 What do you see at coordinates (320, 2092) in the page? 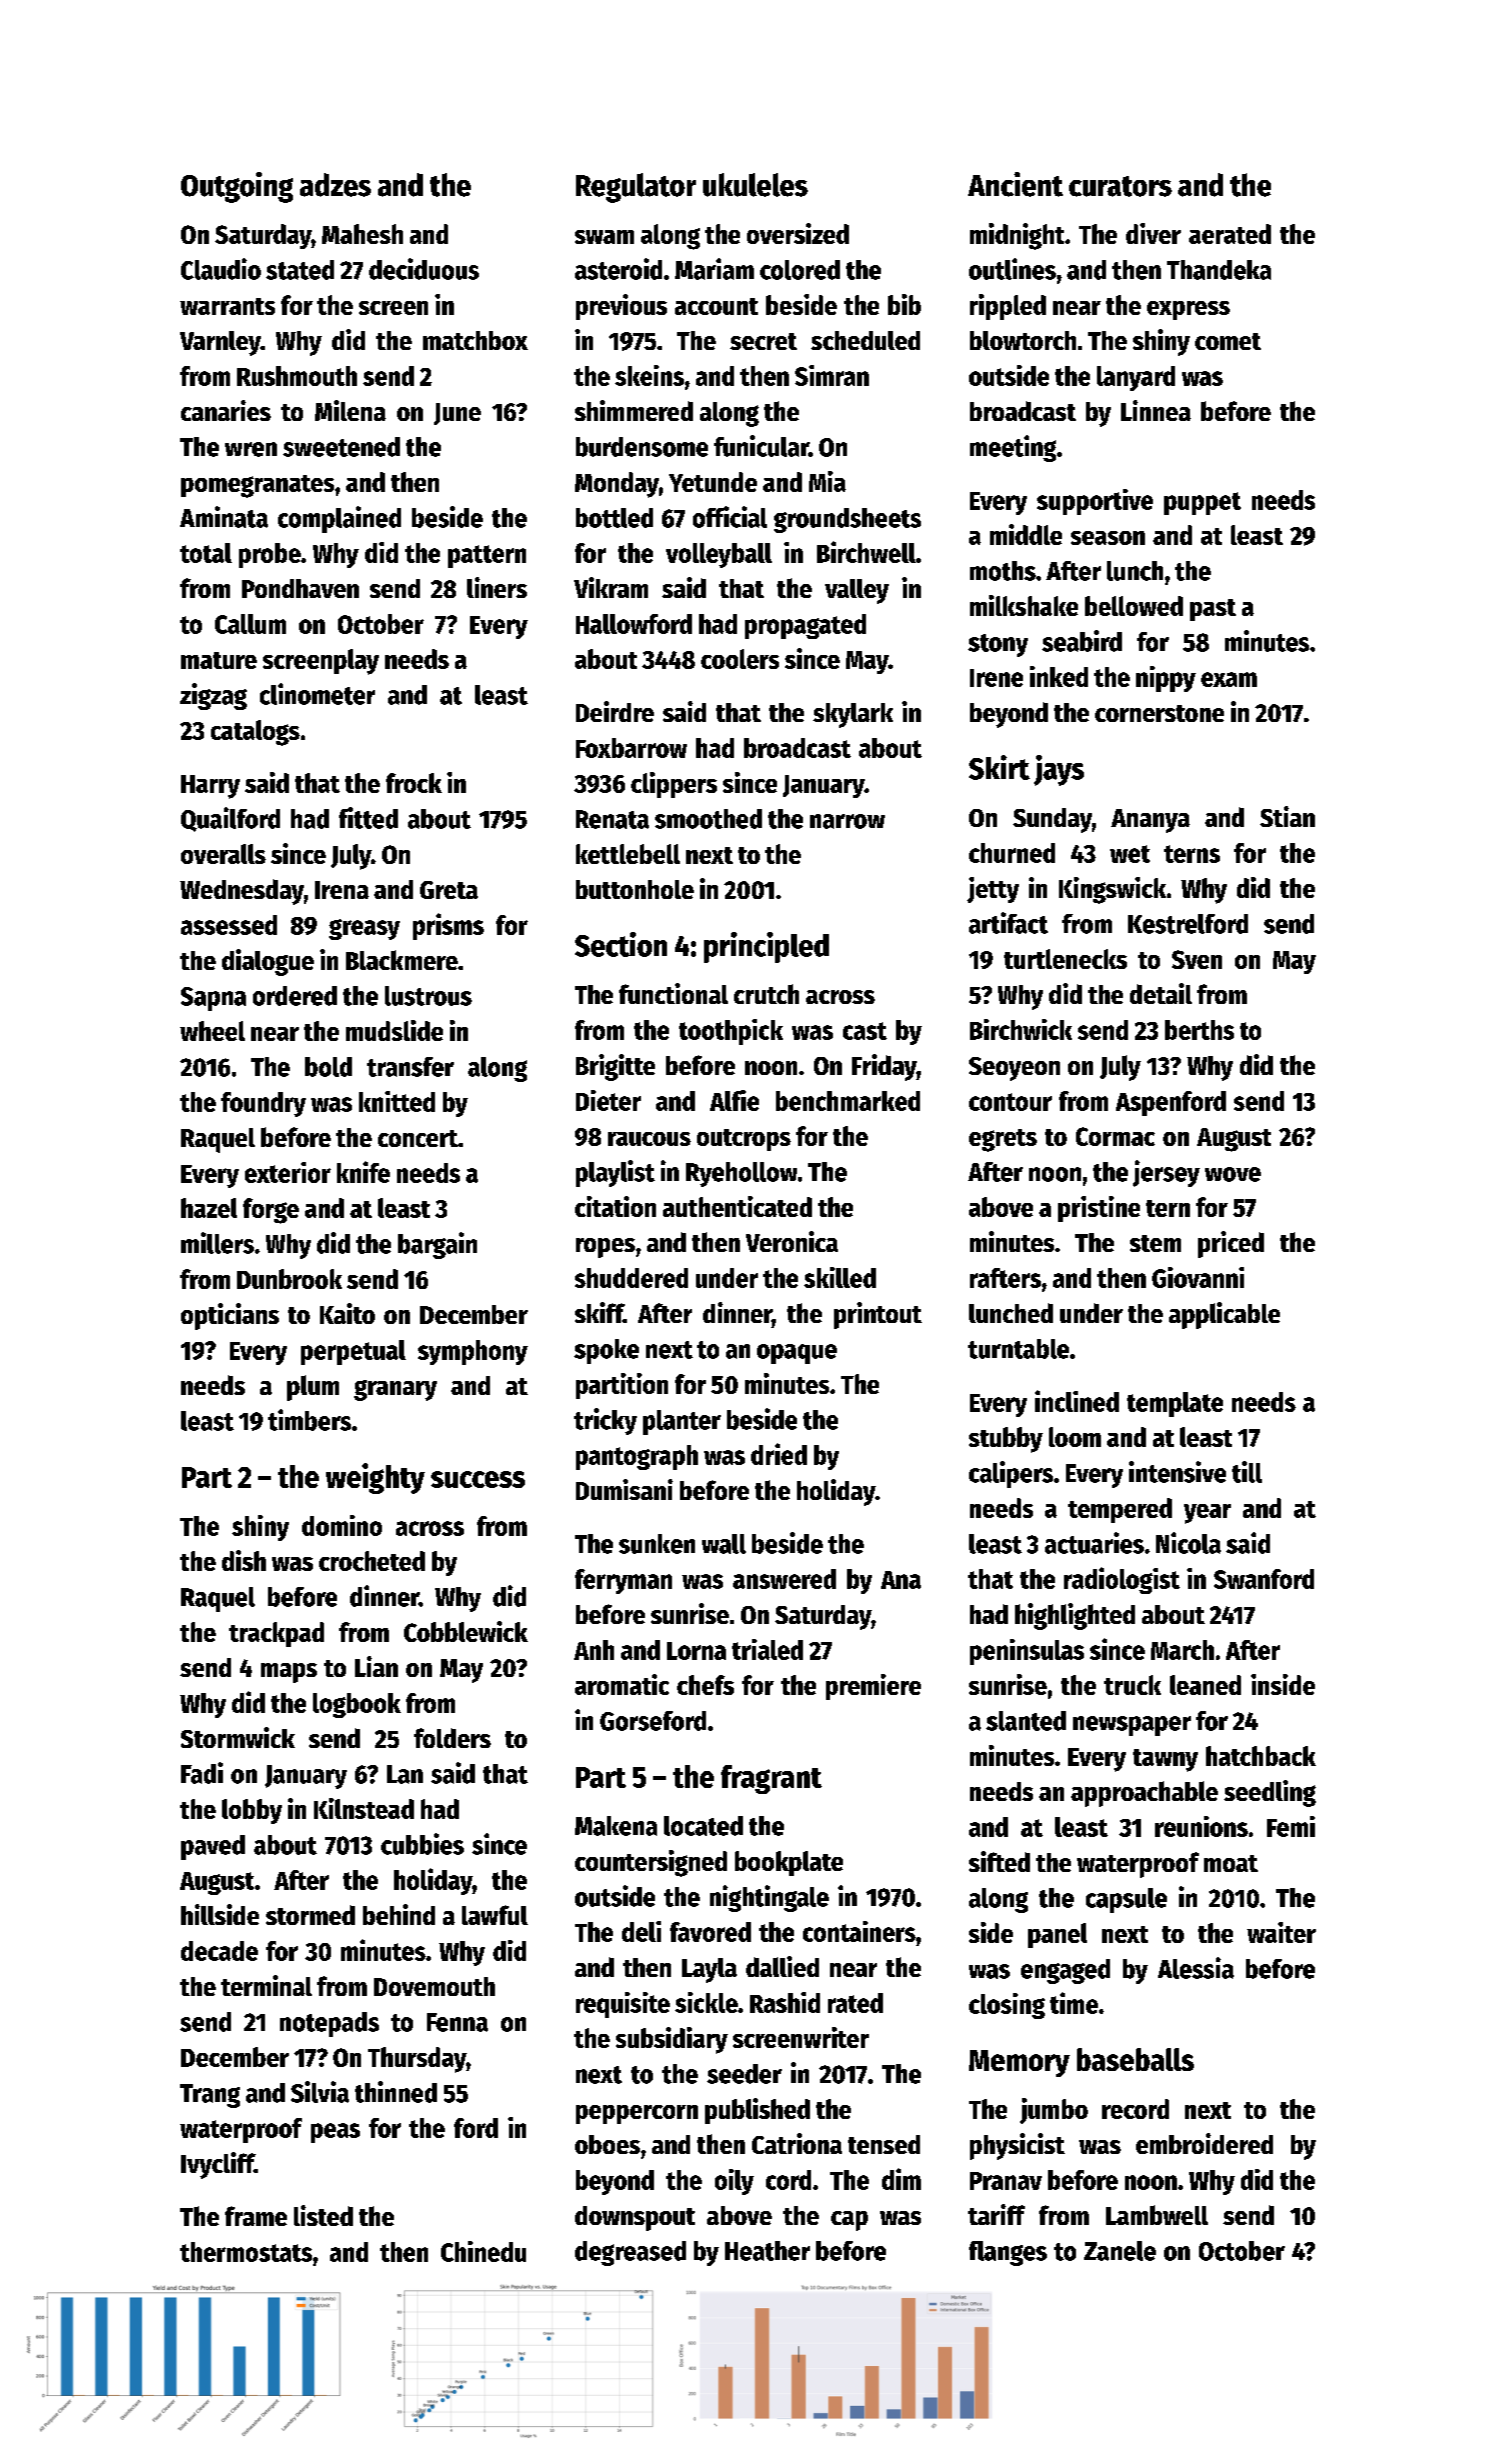
I see `Silvia` at bounding box center [320, 2092].
